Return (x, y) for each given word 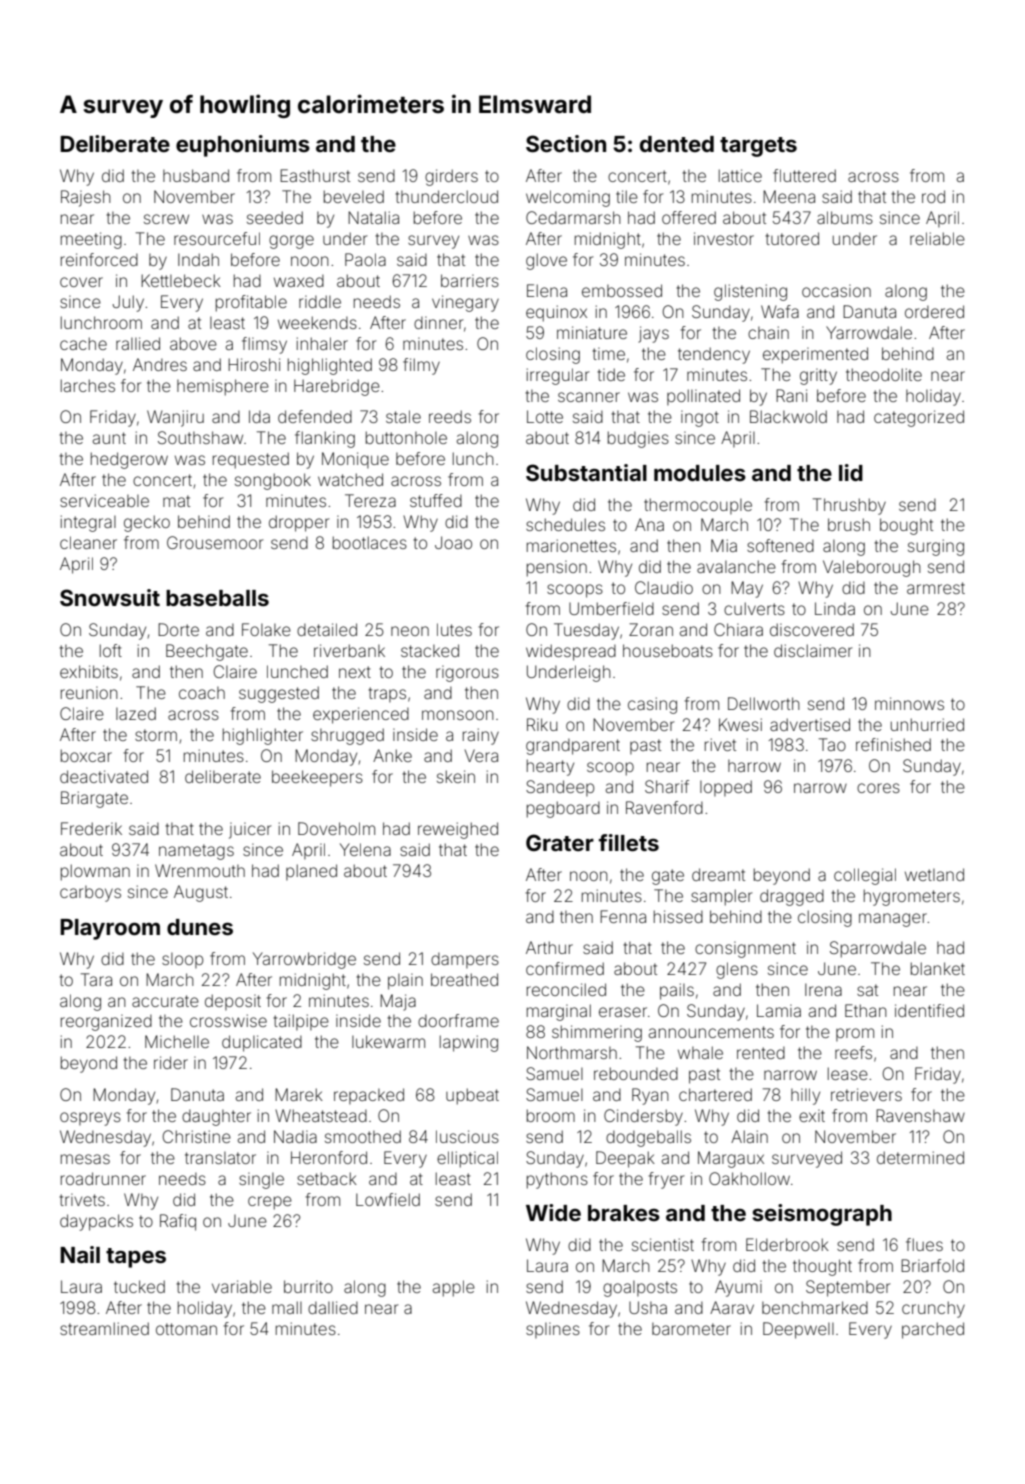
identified (929, 1010)
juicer (250, 830)
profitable (251, 303)
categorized (919, 418)
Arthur (549, 947)
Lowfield (388, 1199)
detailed (327, 629)
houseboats (668, 650)
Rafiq (178, 1222)
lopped (726, 788)
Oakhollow (749, 1178)
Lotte (545, 416)
